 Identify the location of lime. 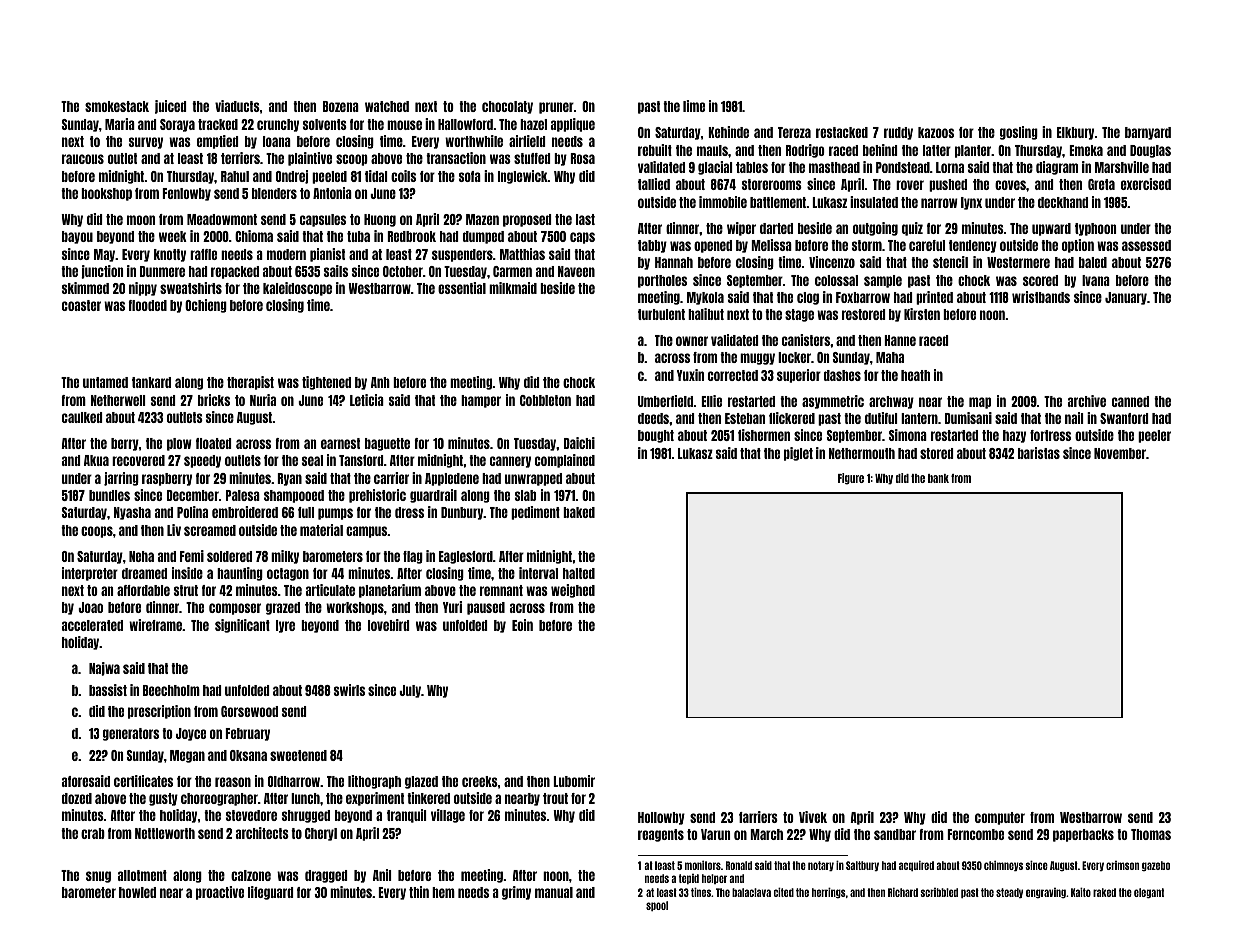
(694, 106).
